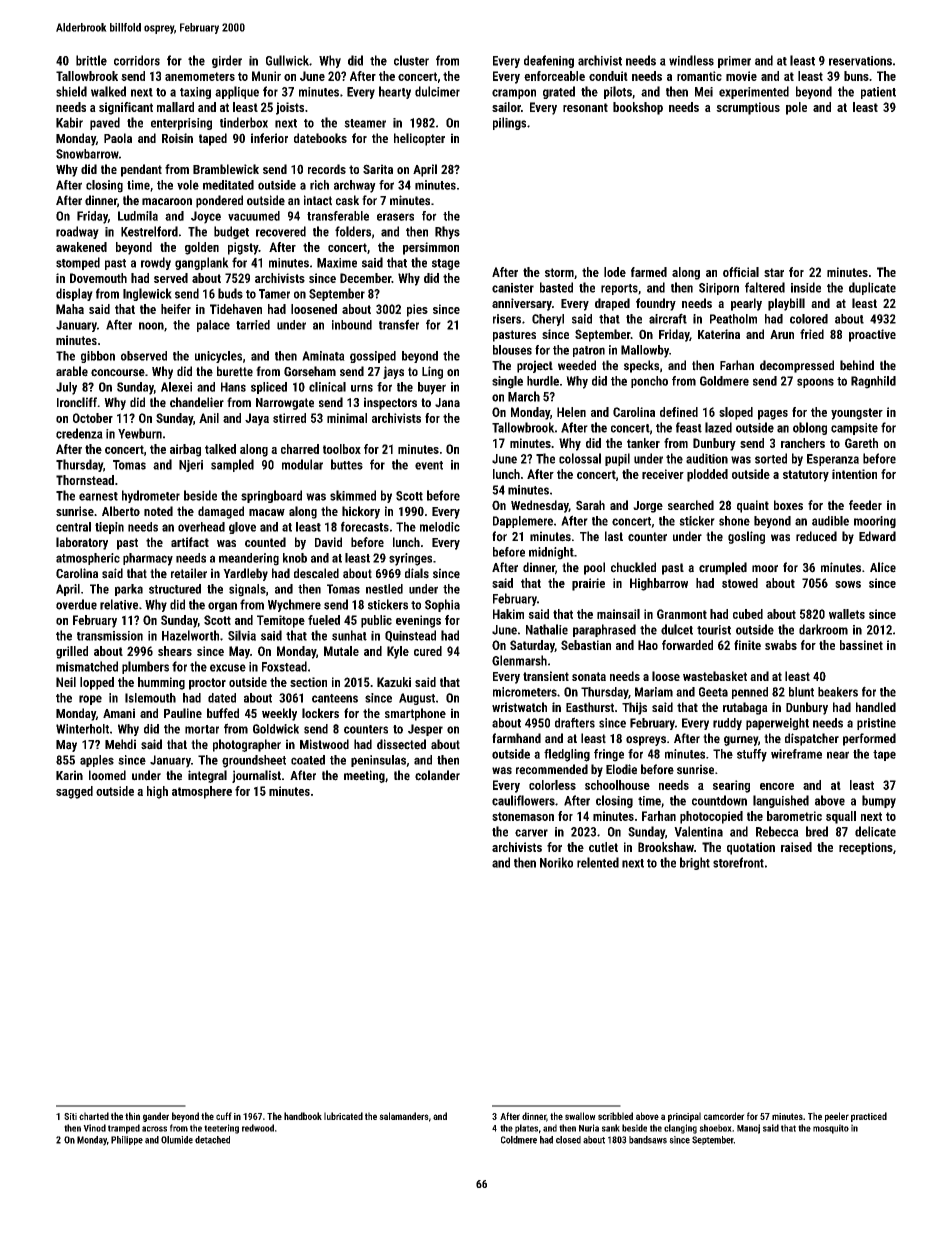 Image resolution: width=952 pixels, height=1233 pixels. I want to click on duplicate, so click(872, 288).
